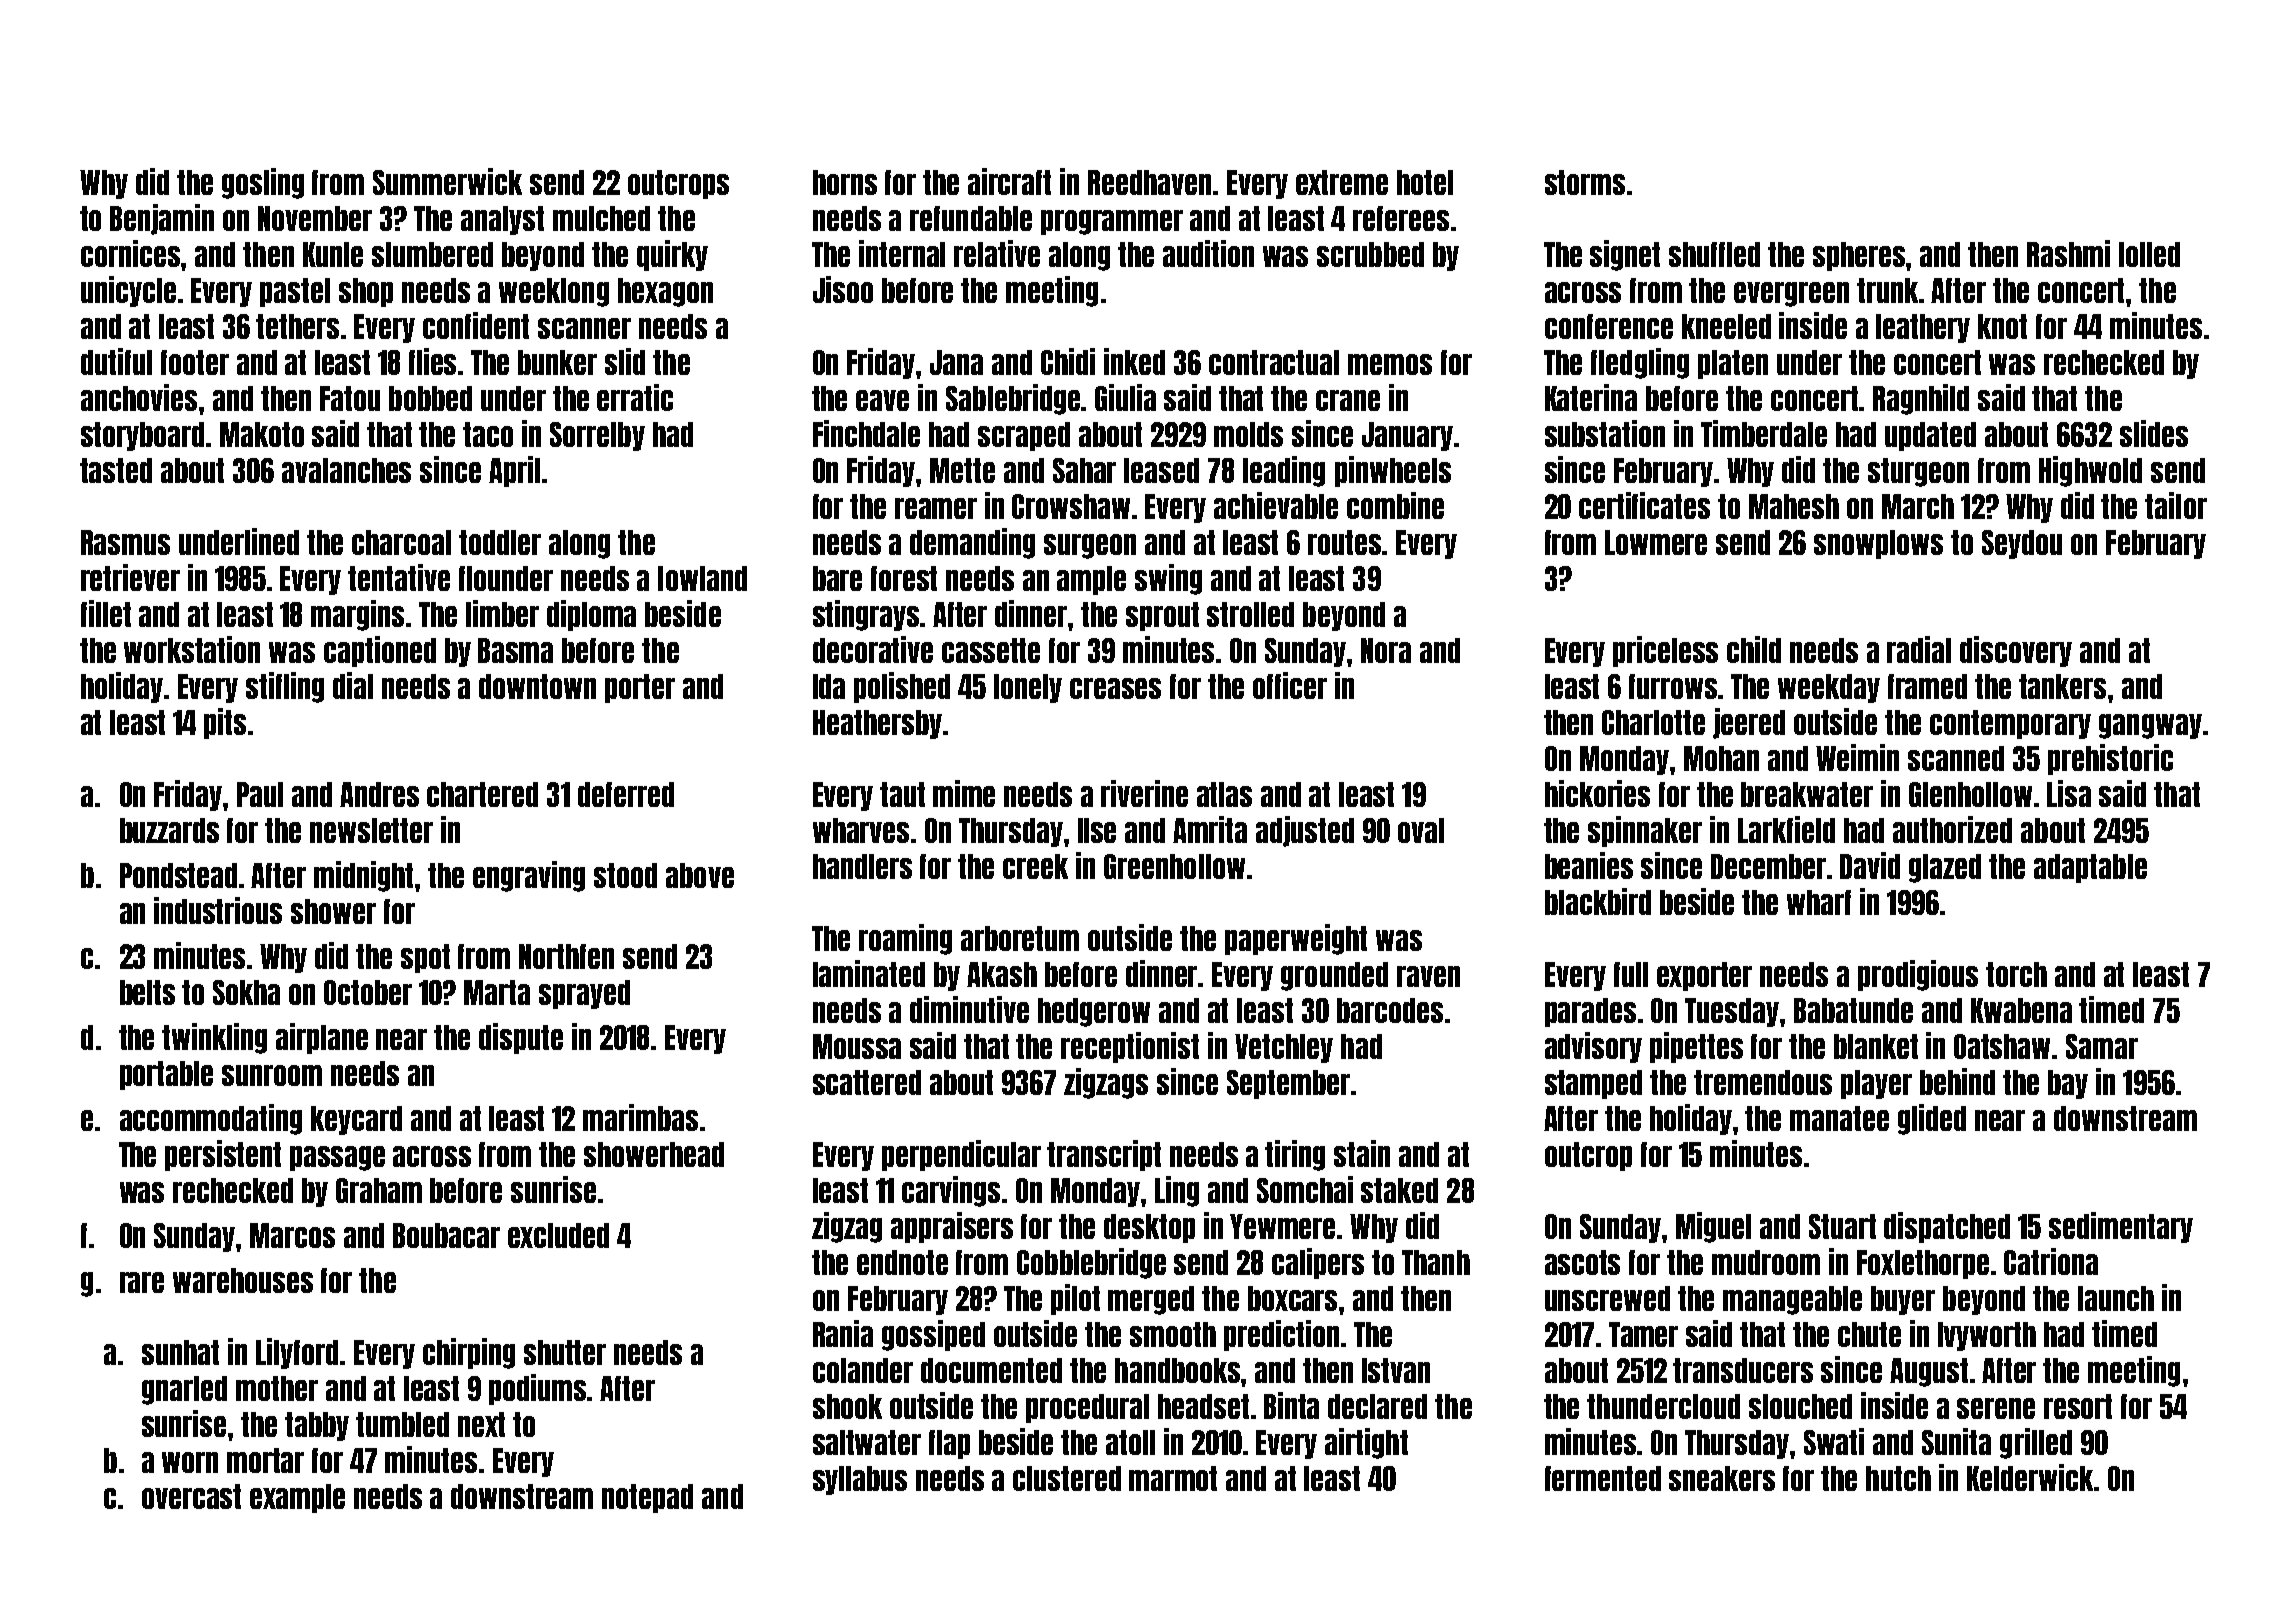 This screenshot has height=1620, width=2292. Describe the element at coordinates (2030, 1477) in the screenshot. I see `Kelderwick` at that location.
